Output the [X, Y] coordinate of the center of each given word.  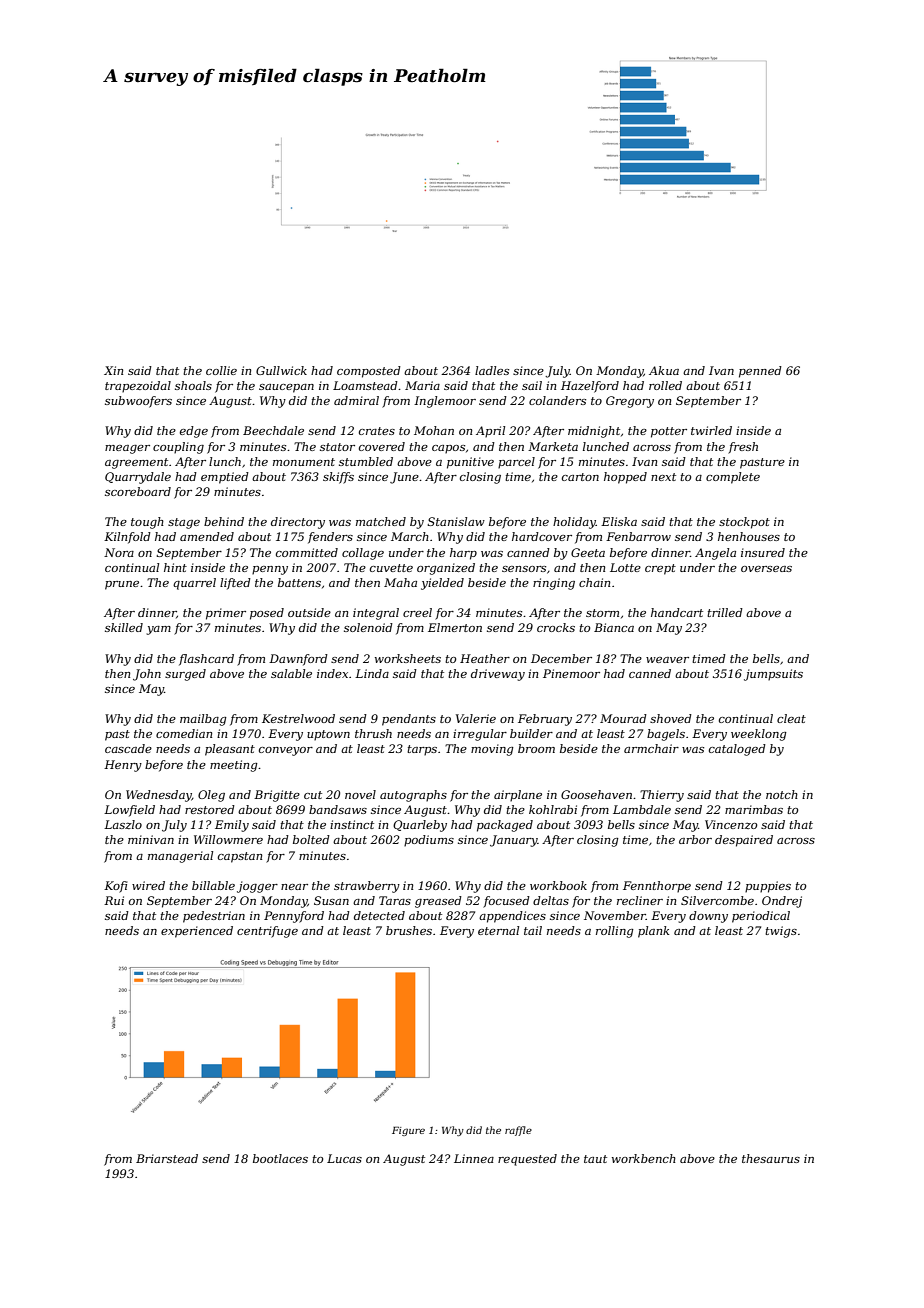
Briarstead [167, 1158]
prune [122, 585]
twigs [781, 932]
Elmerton [455, 627]
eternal [498, 930]
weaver [667, 660]
